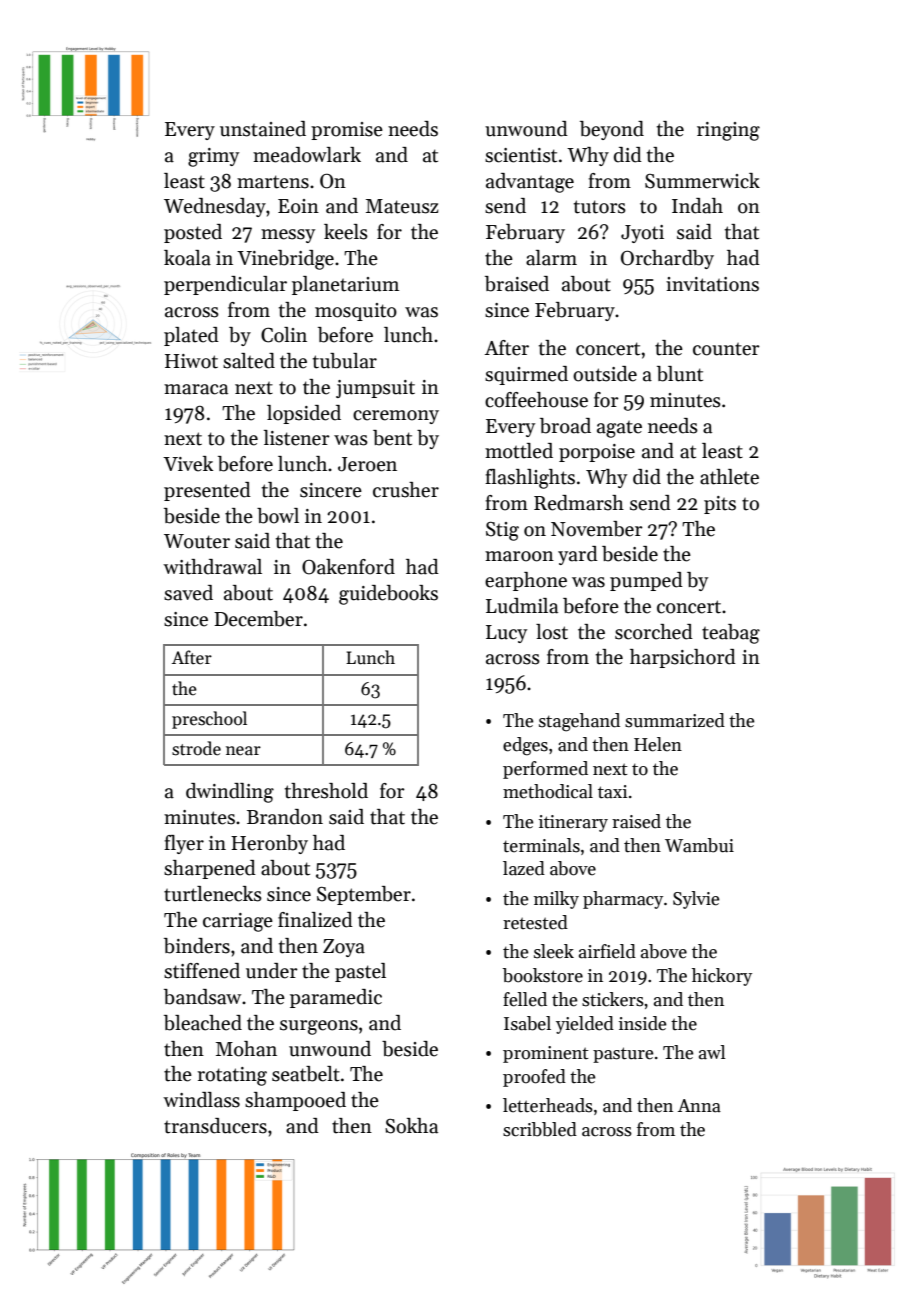  I want to click on crusher, so click(406, 490).
